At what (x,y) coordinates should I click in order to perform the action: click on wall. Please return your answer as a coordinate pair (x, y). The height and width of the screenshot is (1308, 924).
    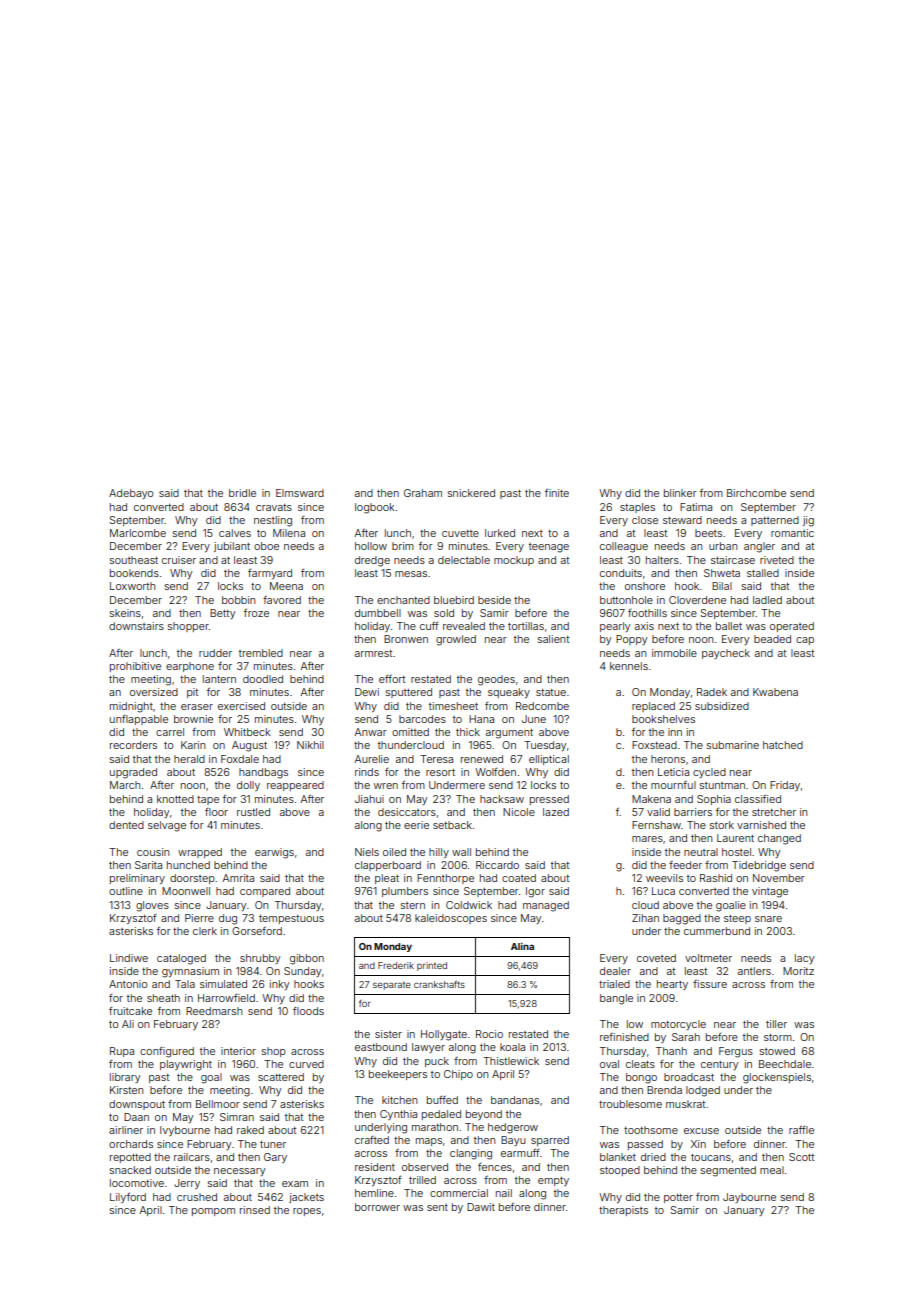
    Looking at the image, I should click on (461, 852).
